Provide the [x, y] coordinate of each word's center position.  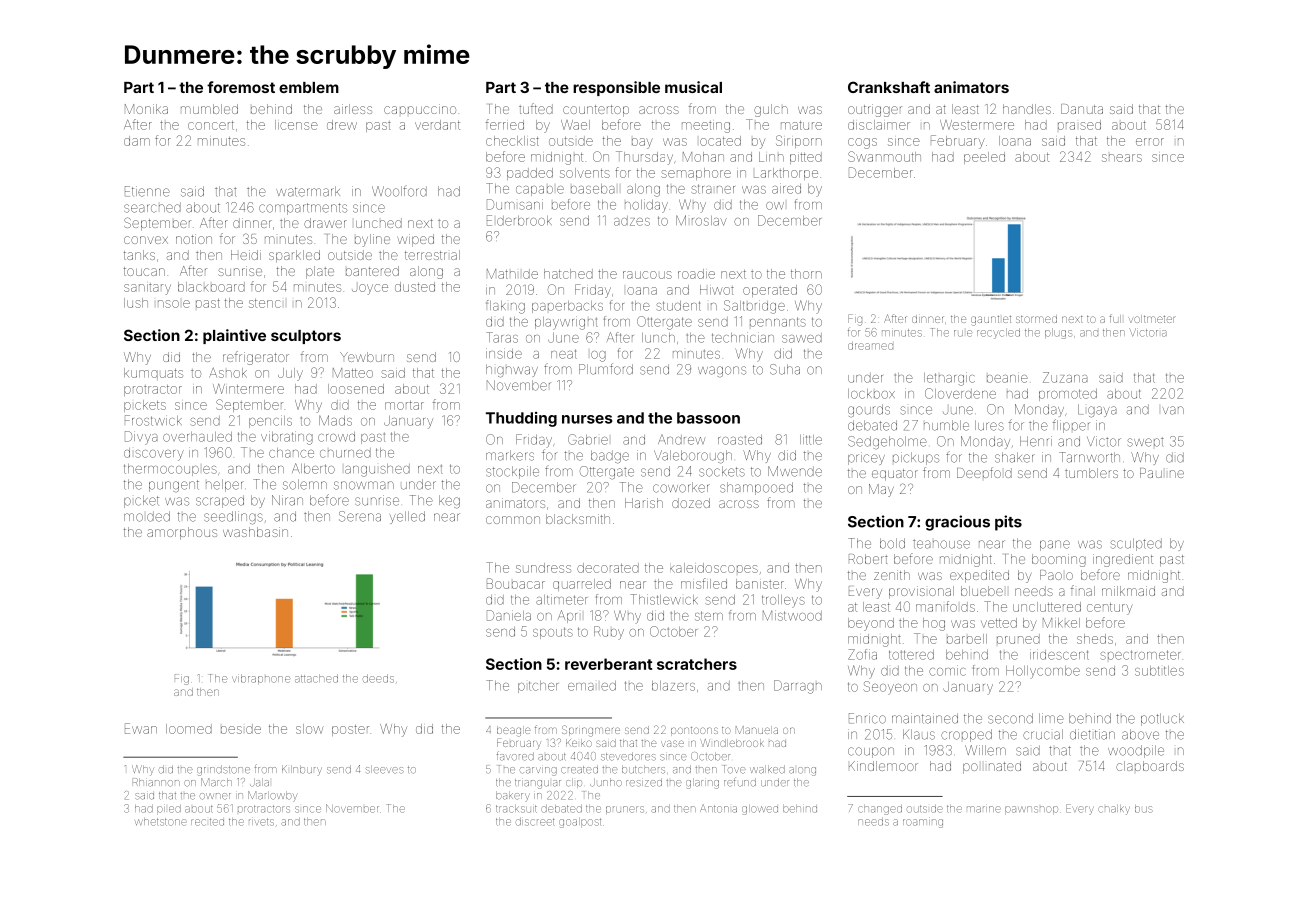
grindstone [223, 770]
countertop [596, 111]
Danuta [1082, 109]
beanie [1007, 379]
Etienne [147, 191]
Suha [785, 369]
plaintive [234, 336]
